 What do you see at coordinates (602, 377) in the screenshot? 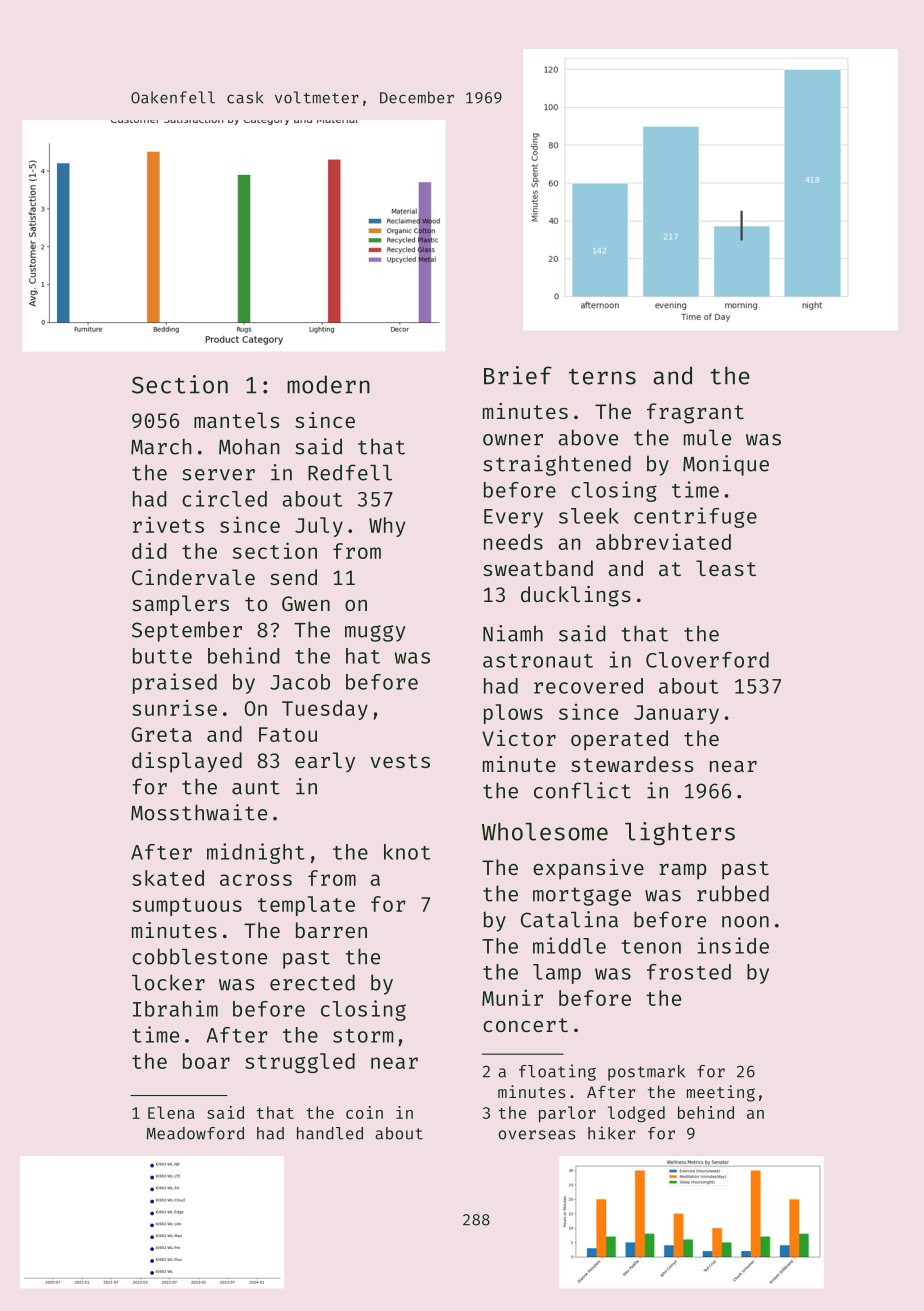
I see `terns` at bounding box center [602, 377].
